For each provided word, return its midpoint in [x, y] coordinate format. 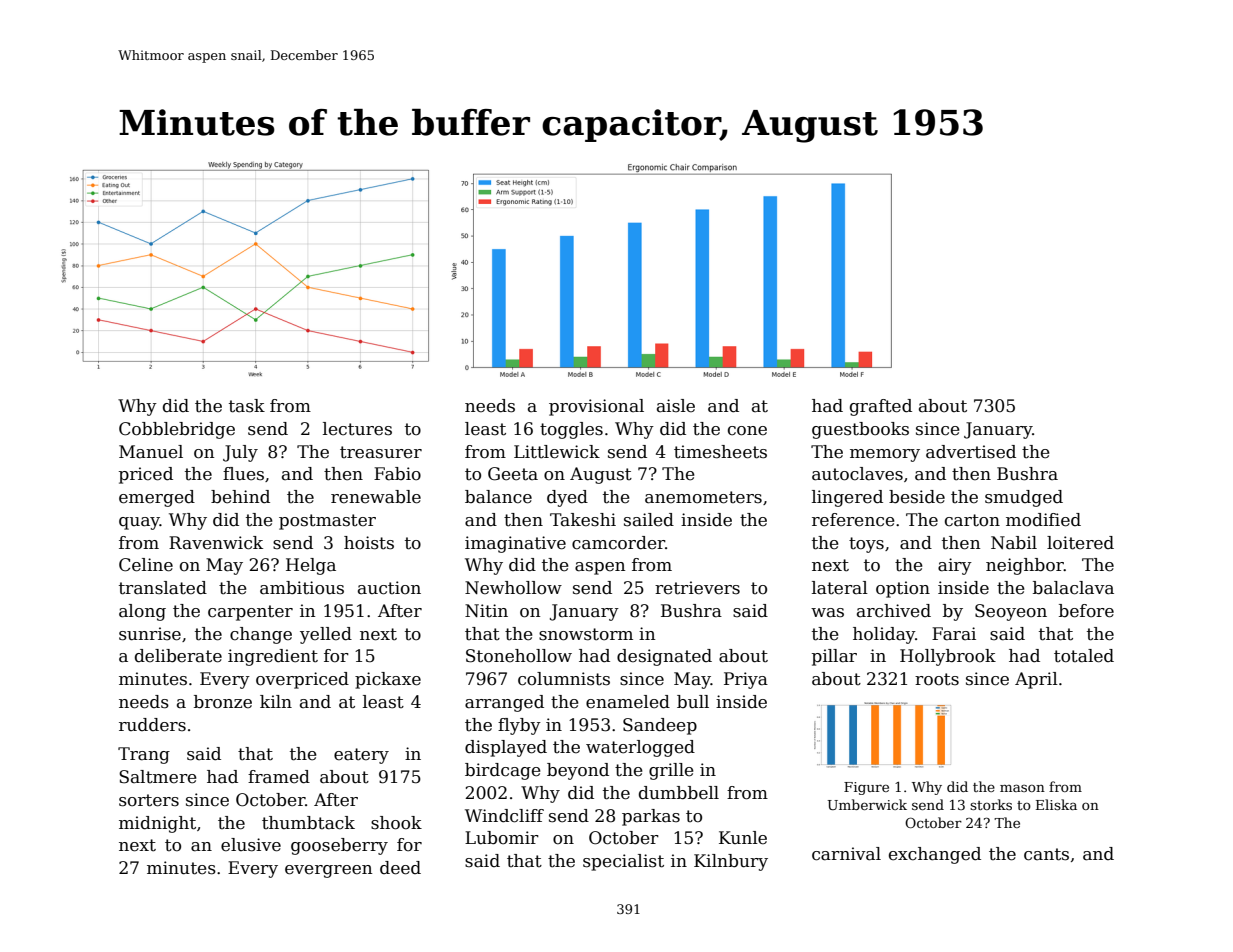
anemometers [703, 497]
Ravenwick [216, 543]
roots [937, 679]
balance [498, 497]
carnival [846, 854]
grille [671, 771]
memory [885, 455]
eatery [361, 756]
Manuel [151, 452]
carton [972, 520]
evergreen [328, 871]
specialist [623, 862]
